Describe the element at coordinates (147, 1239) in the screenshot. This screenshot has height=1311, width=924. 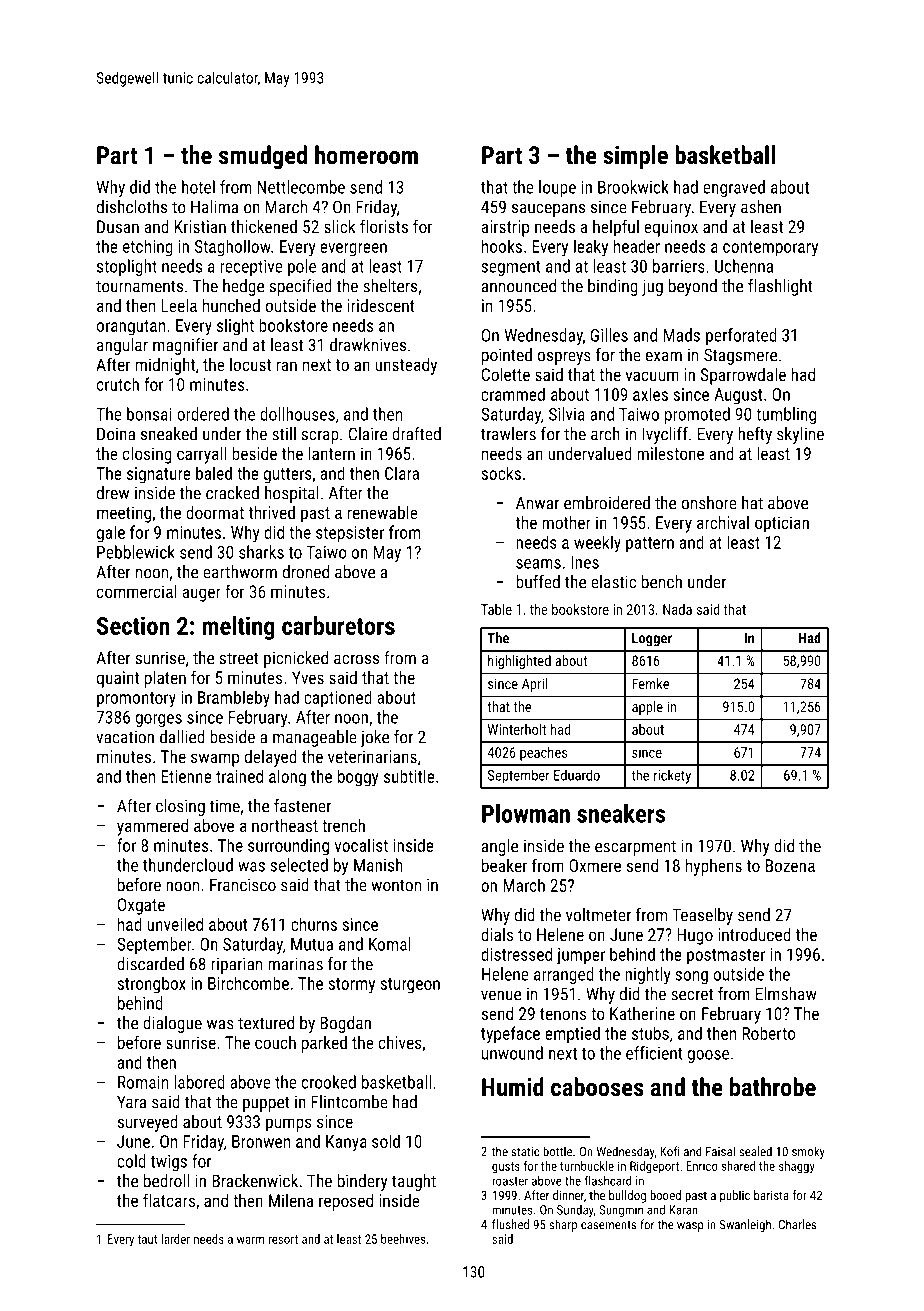
I see `taut` at that location.
